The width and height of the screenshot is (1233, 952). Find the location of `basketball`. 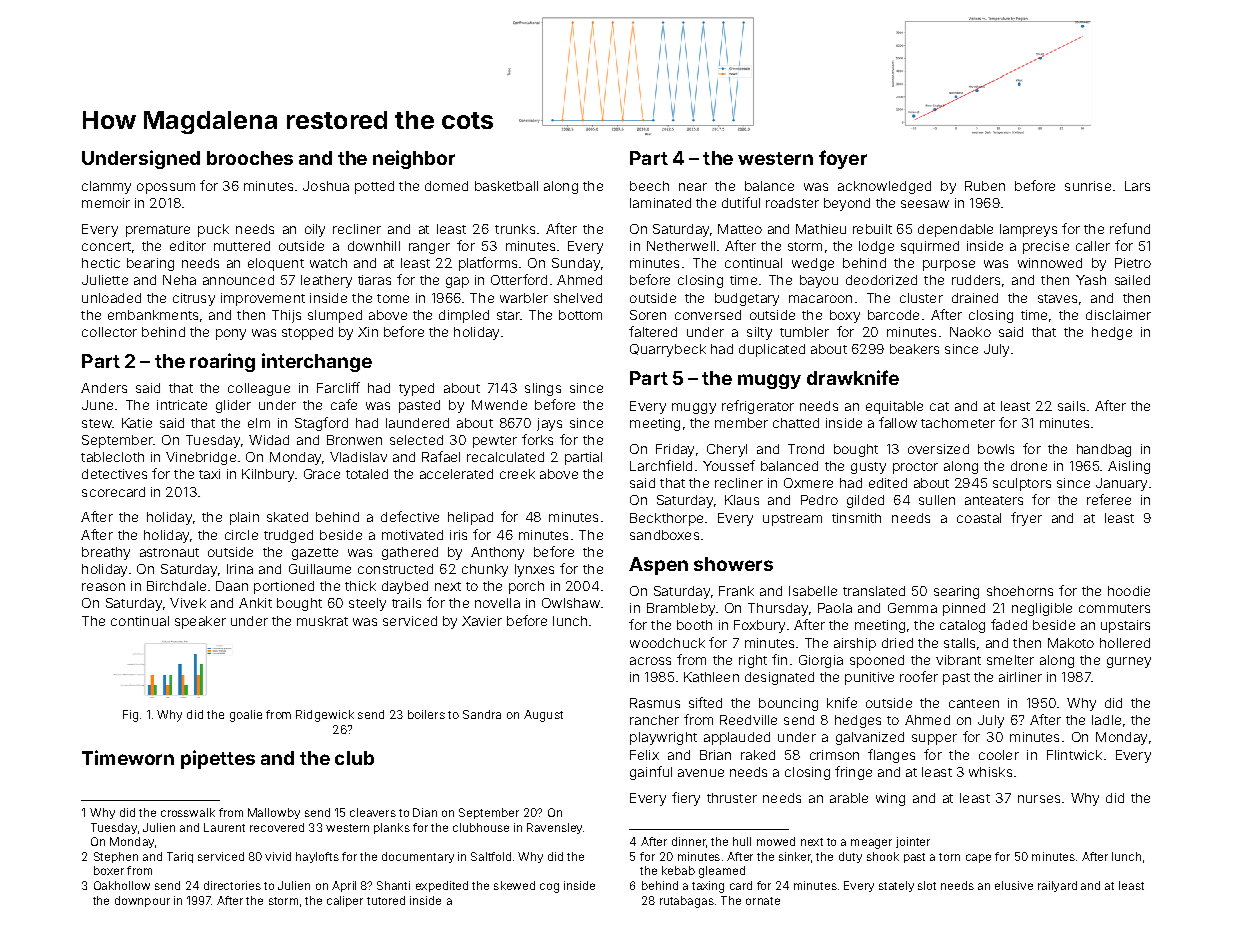

basketball is located at coordinates (506, 186).
